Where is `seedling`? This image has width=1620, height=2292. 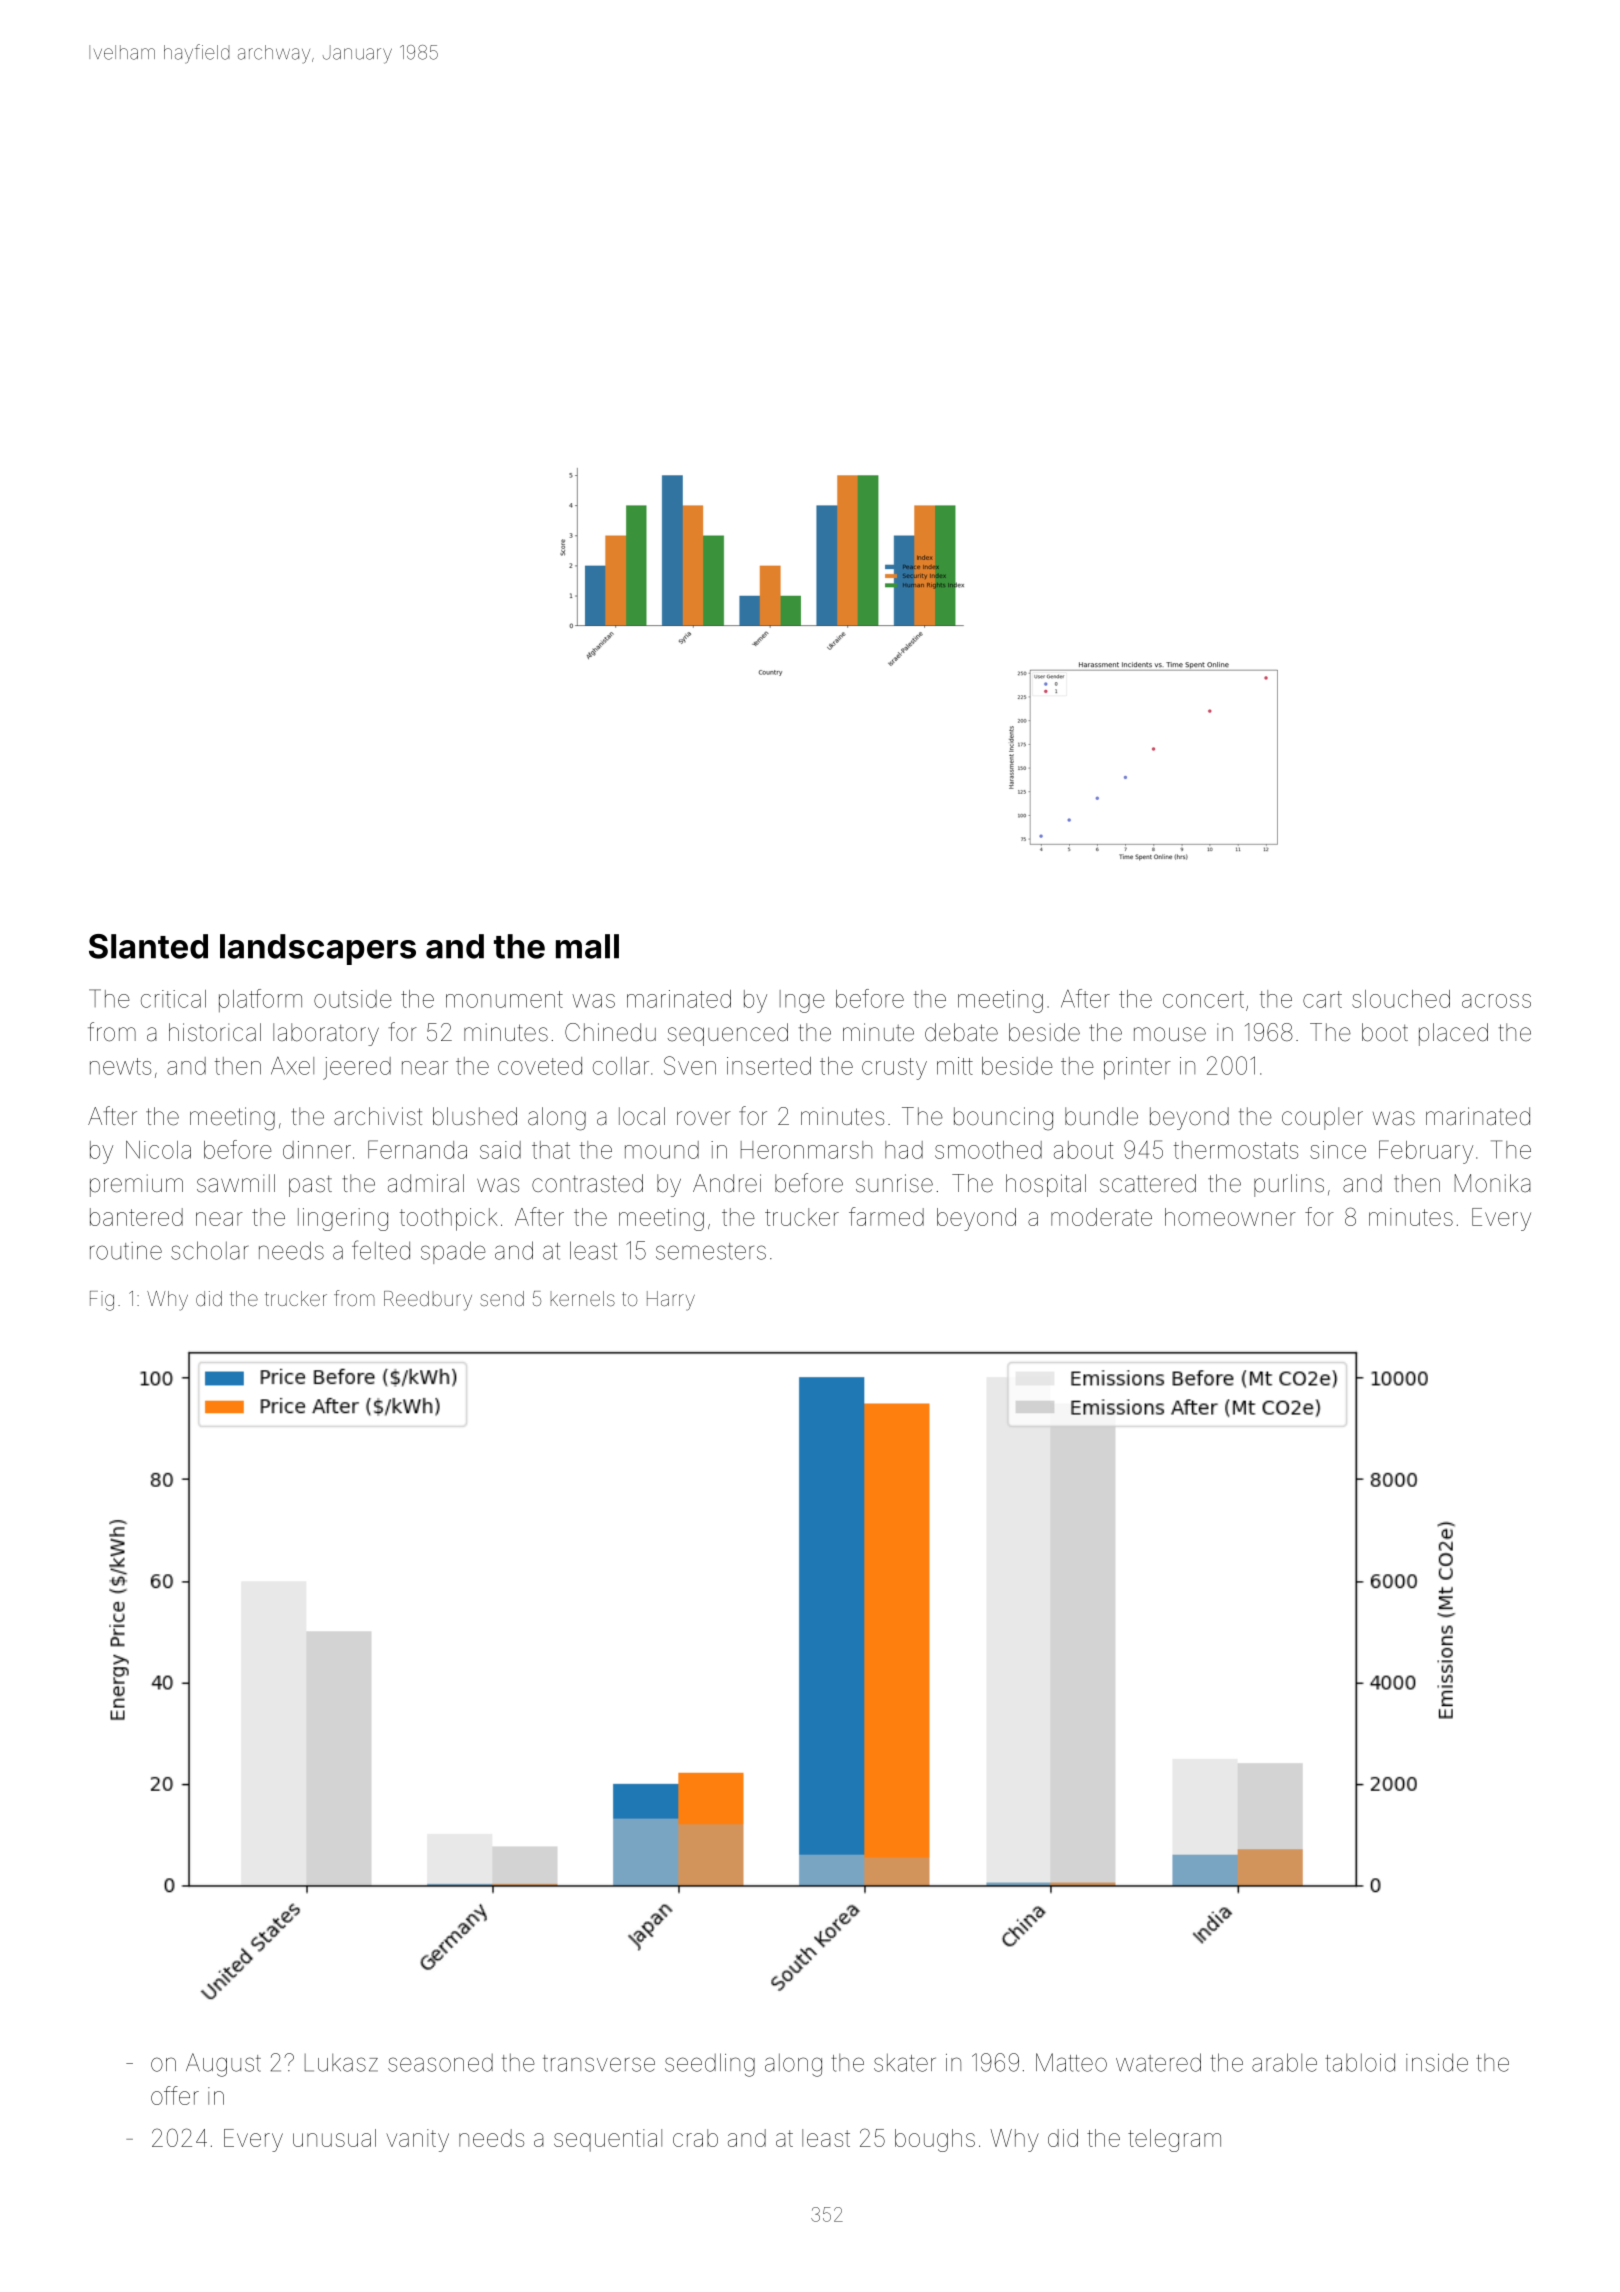
seedling is located at coordinates (710, 2065).
